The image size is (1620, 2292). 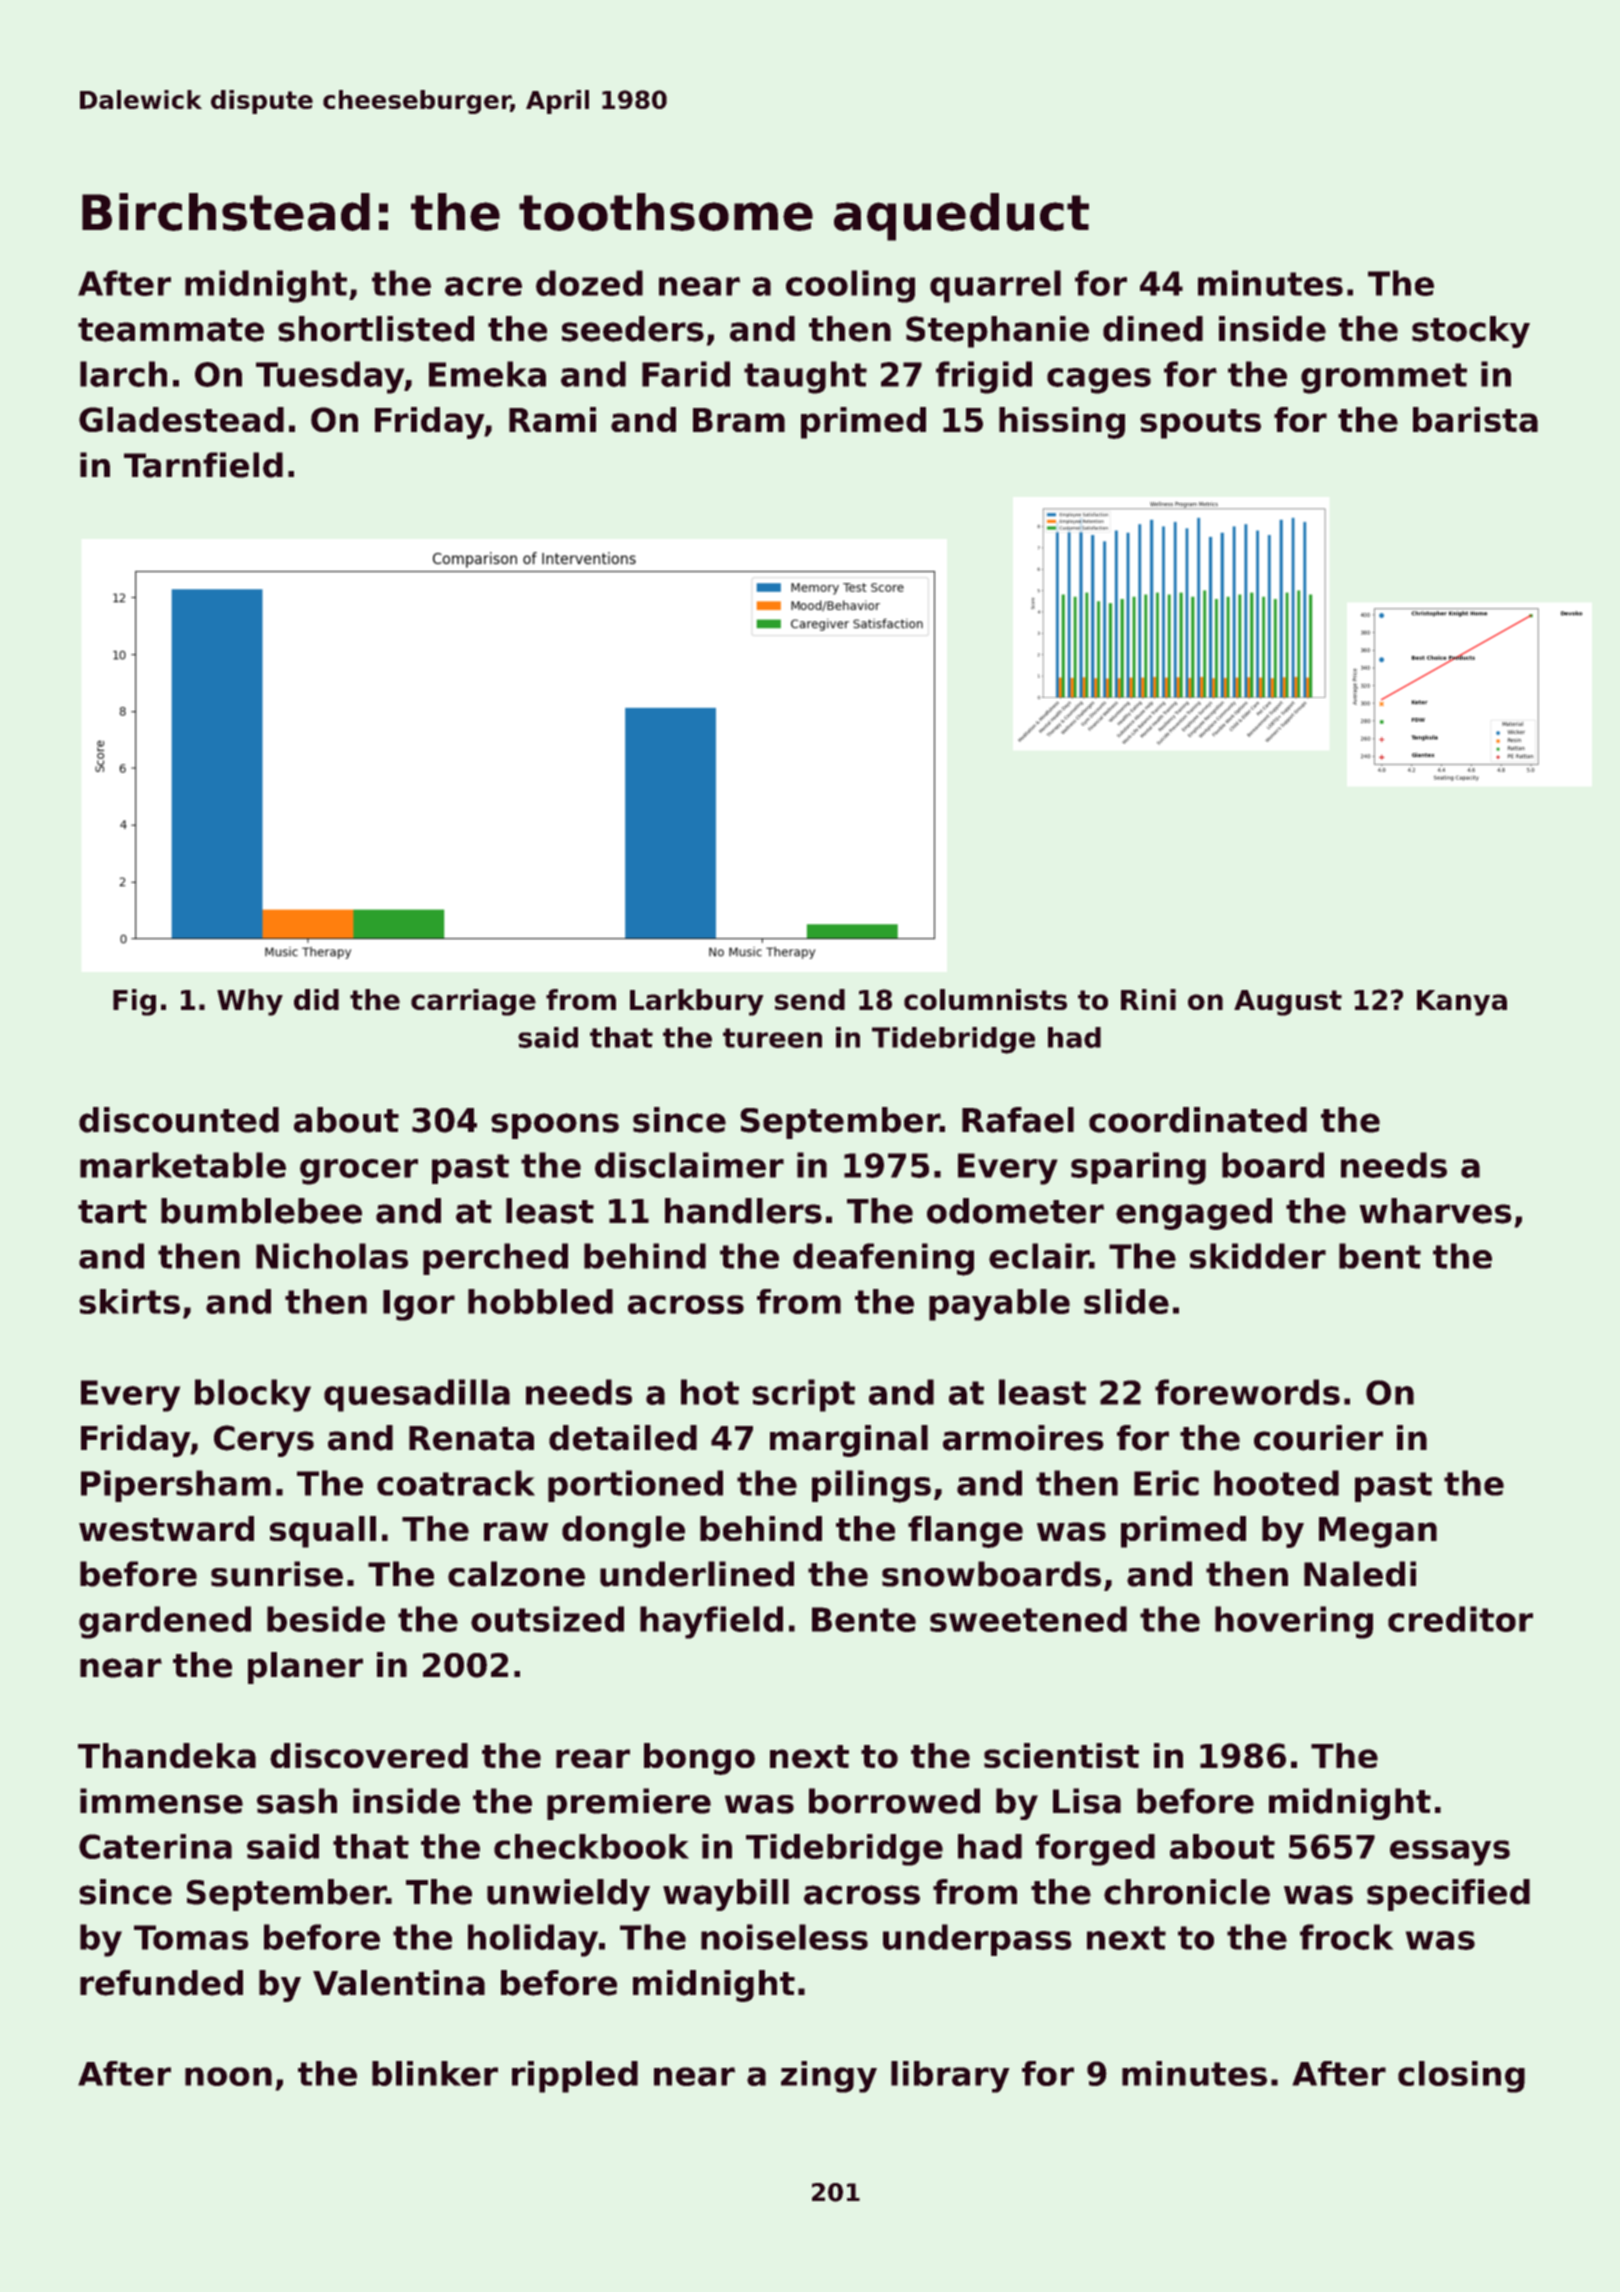 What do you see at coordinates (1258, 1256) in the document?
I see `skidder` at bounding box center [1258, 1256].
